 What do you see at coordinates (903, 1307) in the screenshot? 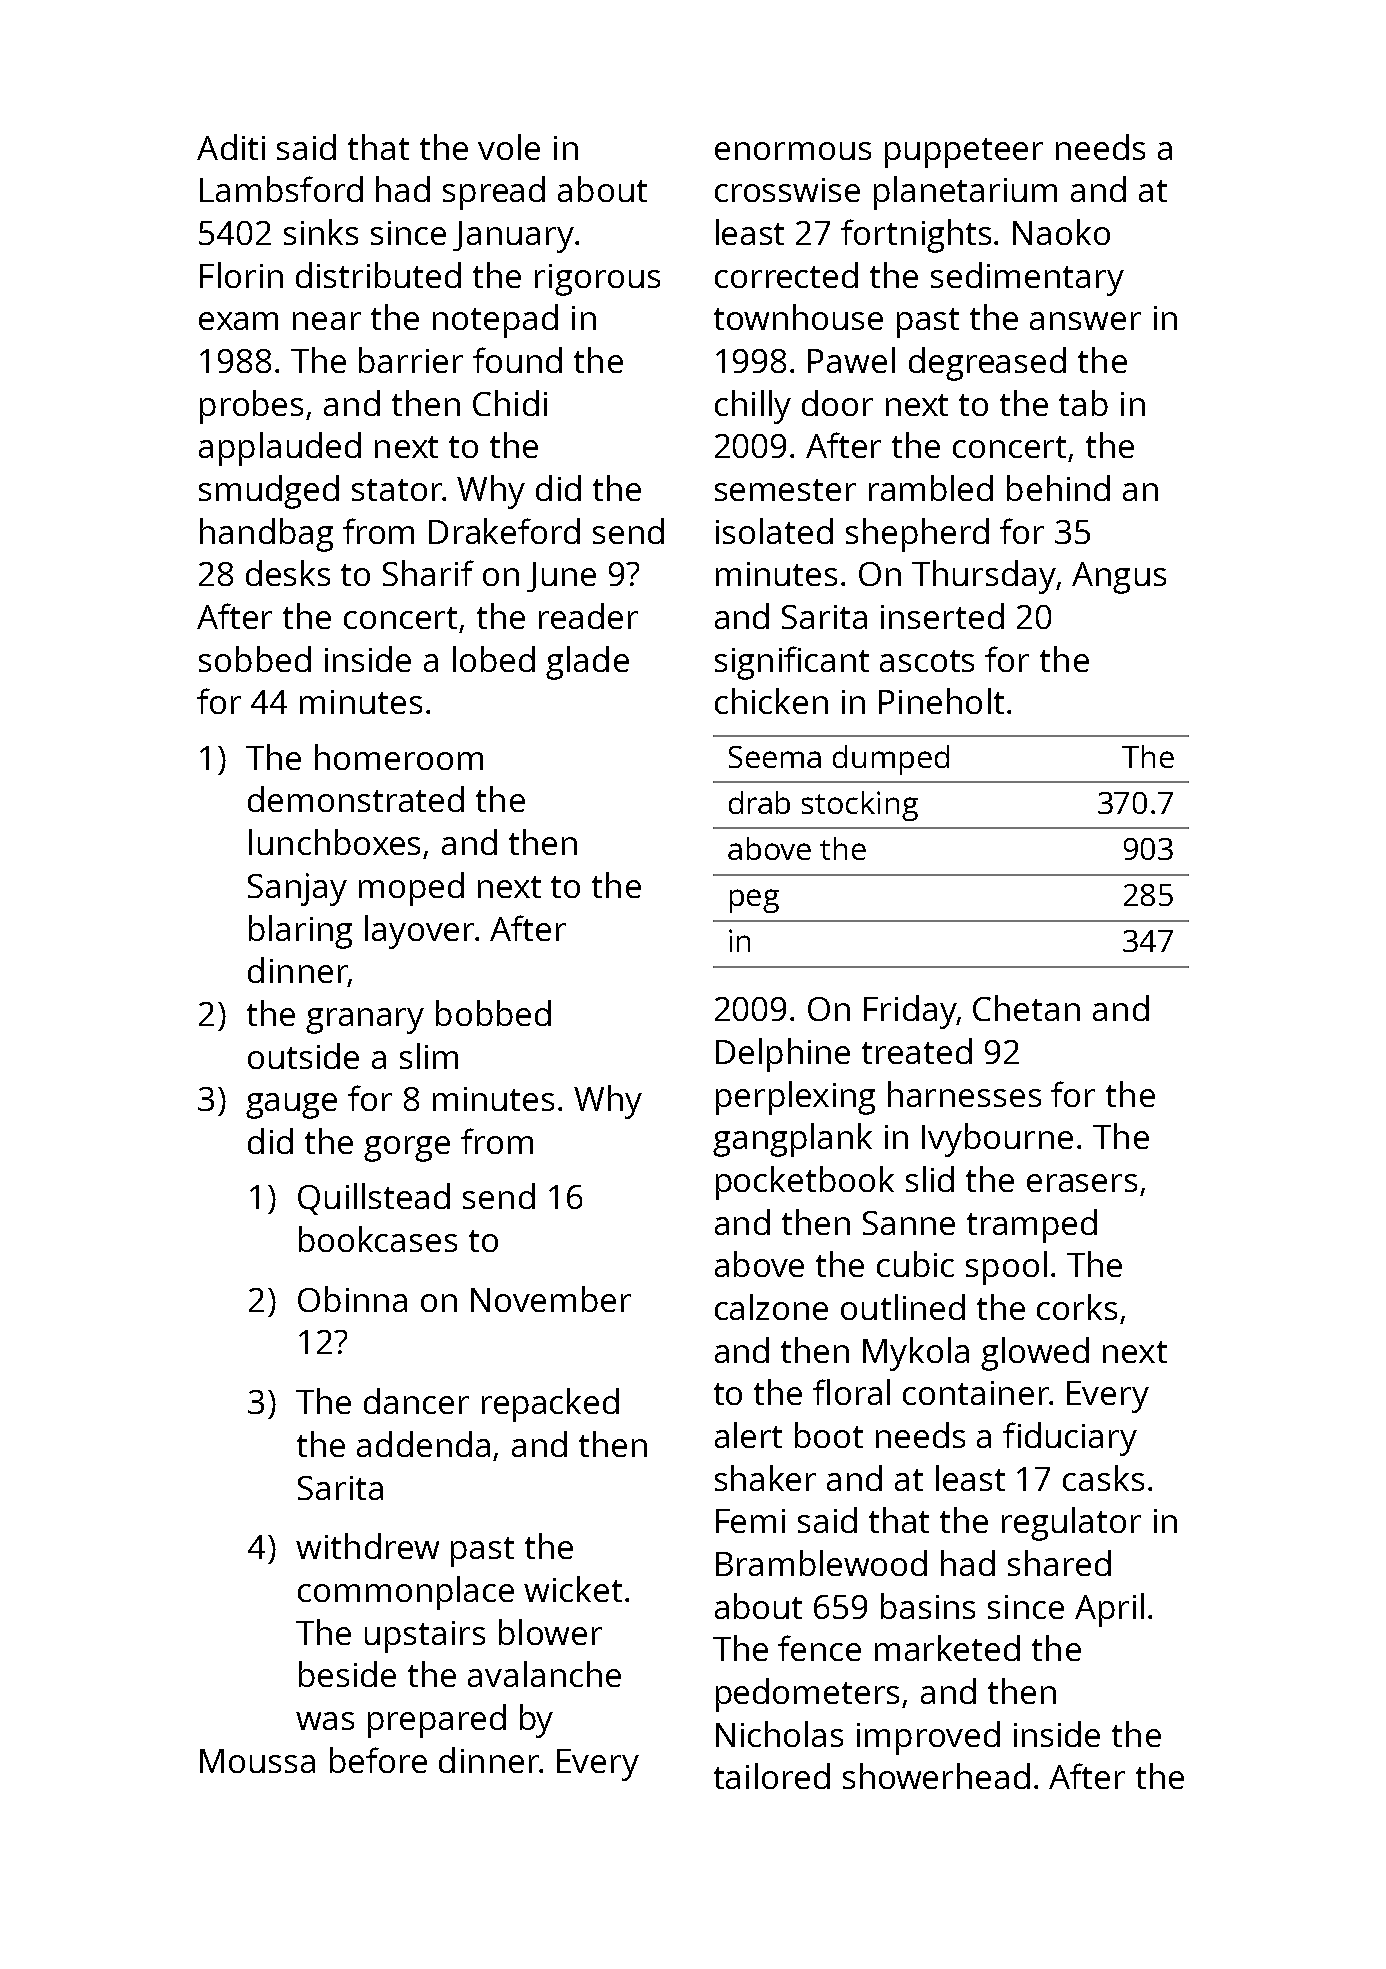
I see `outlined` at bounding box center [903, 1307].
